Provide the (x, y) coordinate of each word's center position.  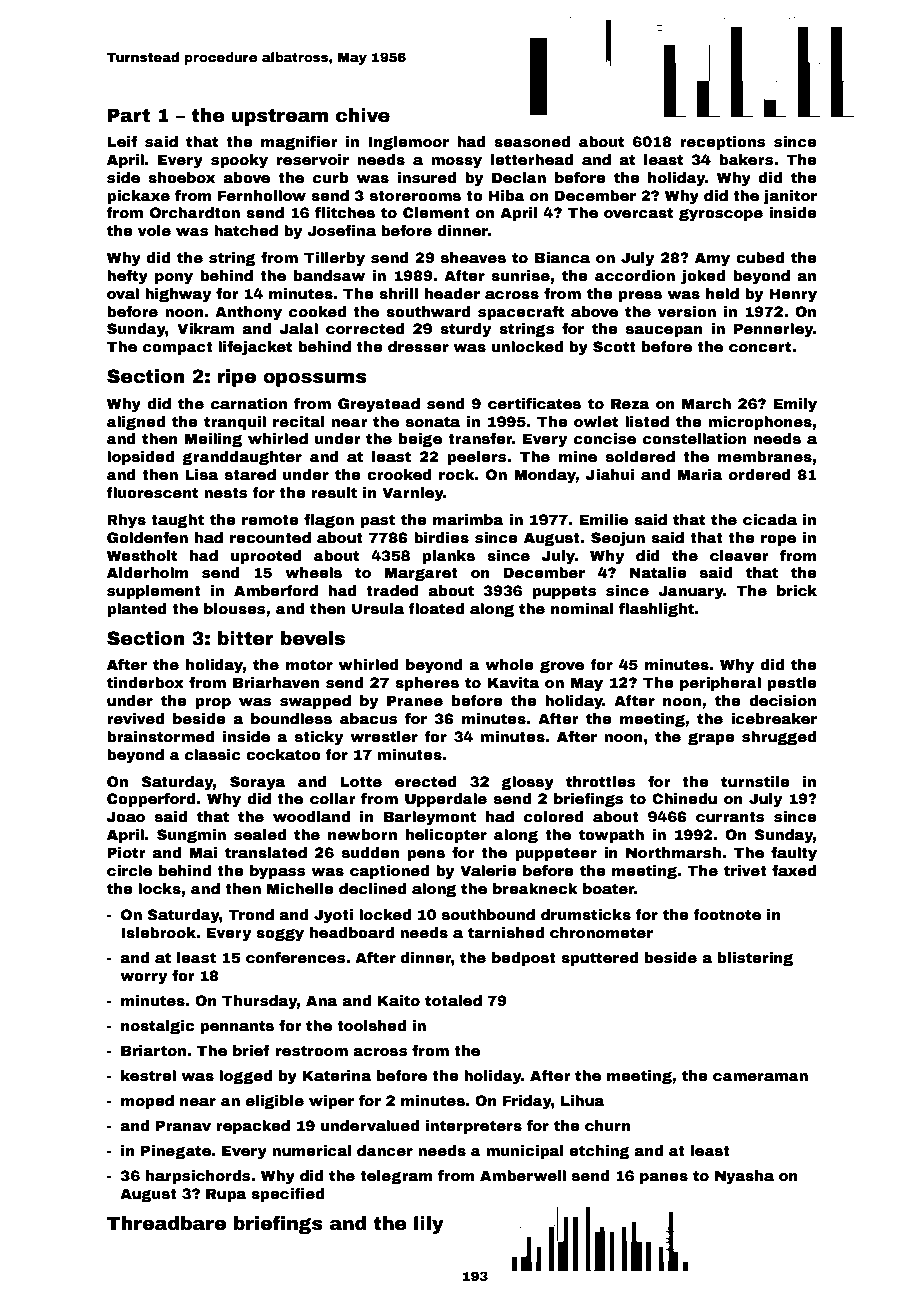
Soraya (257, 783)
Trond (251, 914)
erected (426, 781)
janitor (790, 197)
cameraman (760, 1077)
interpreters (474, 1127)
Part (129, 115)
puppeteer (556, 854)
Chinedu (684, 798)
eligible (275, 1102)
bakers (746, 159)
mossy (456, 162)
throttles (600, 781)
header (452, 293)
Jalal (299, 328)
